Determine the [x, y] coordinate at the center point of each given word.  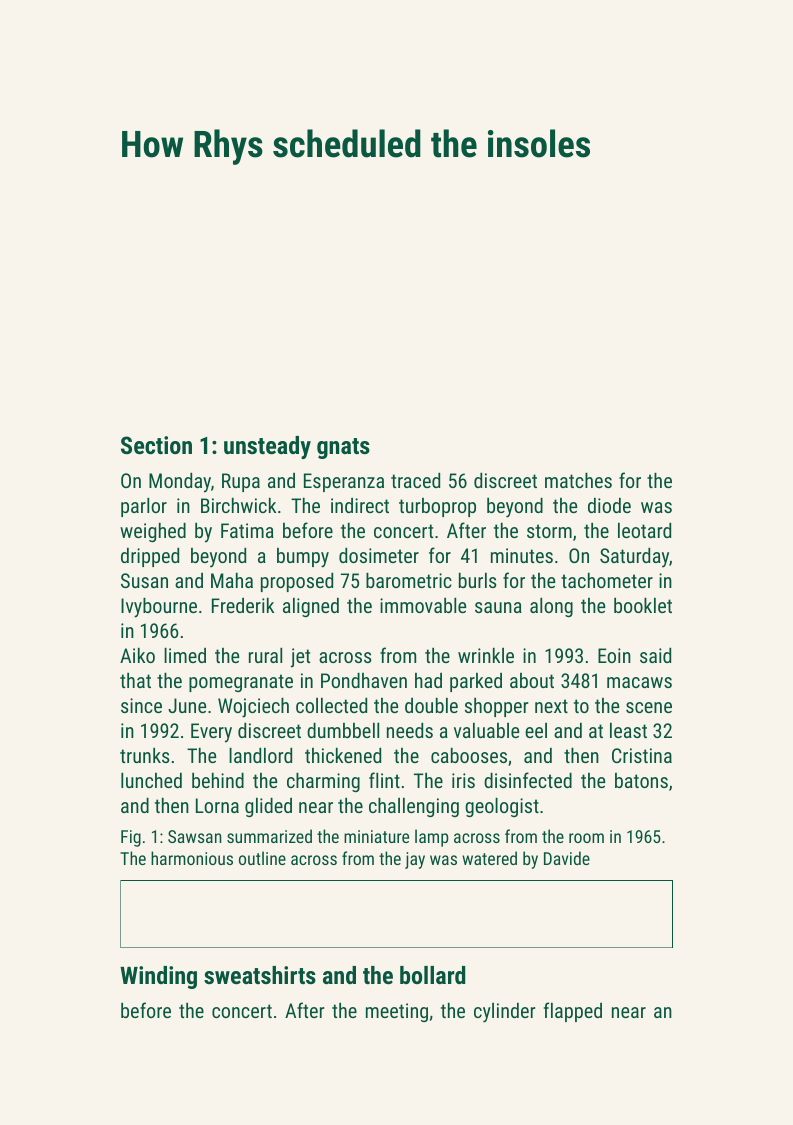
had [428, 680]
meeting [397, 1012]
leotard [644, 530]
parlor [144, 507]
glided [268, 807]
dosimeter [379, 555]
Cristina [642, 755]
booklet [643, 605]
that [135, 680]
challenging [414, 807]
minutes [522, 555]
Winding [158, 977]
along [551, 607]
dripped [150, 557]
